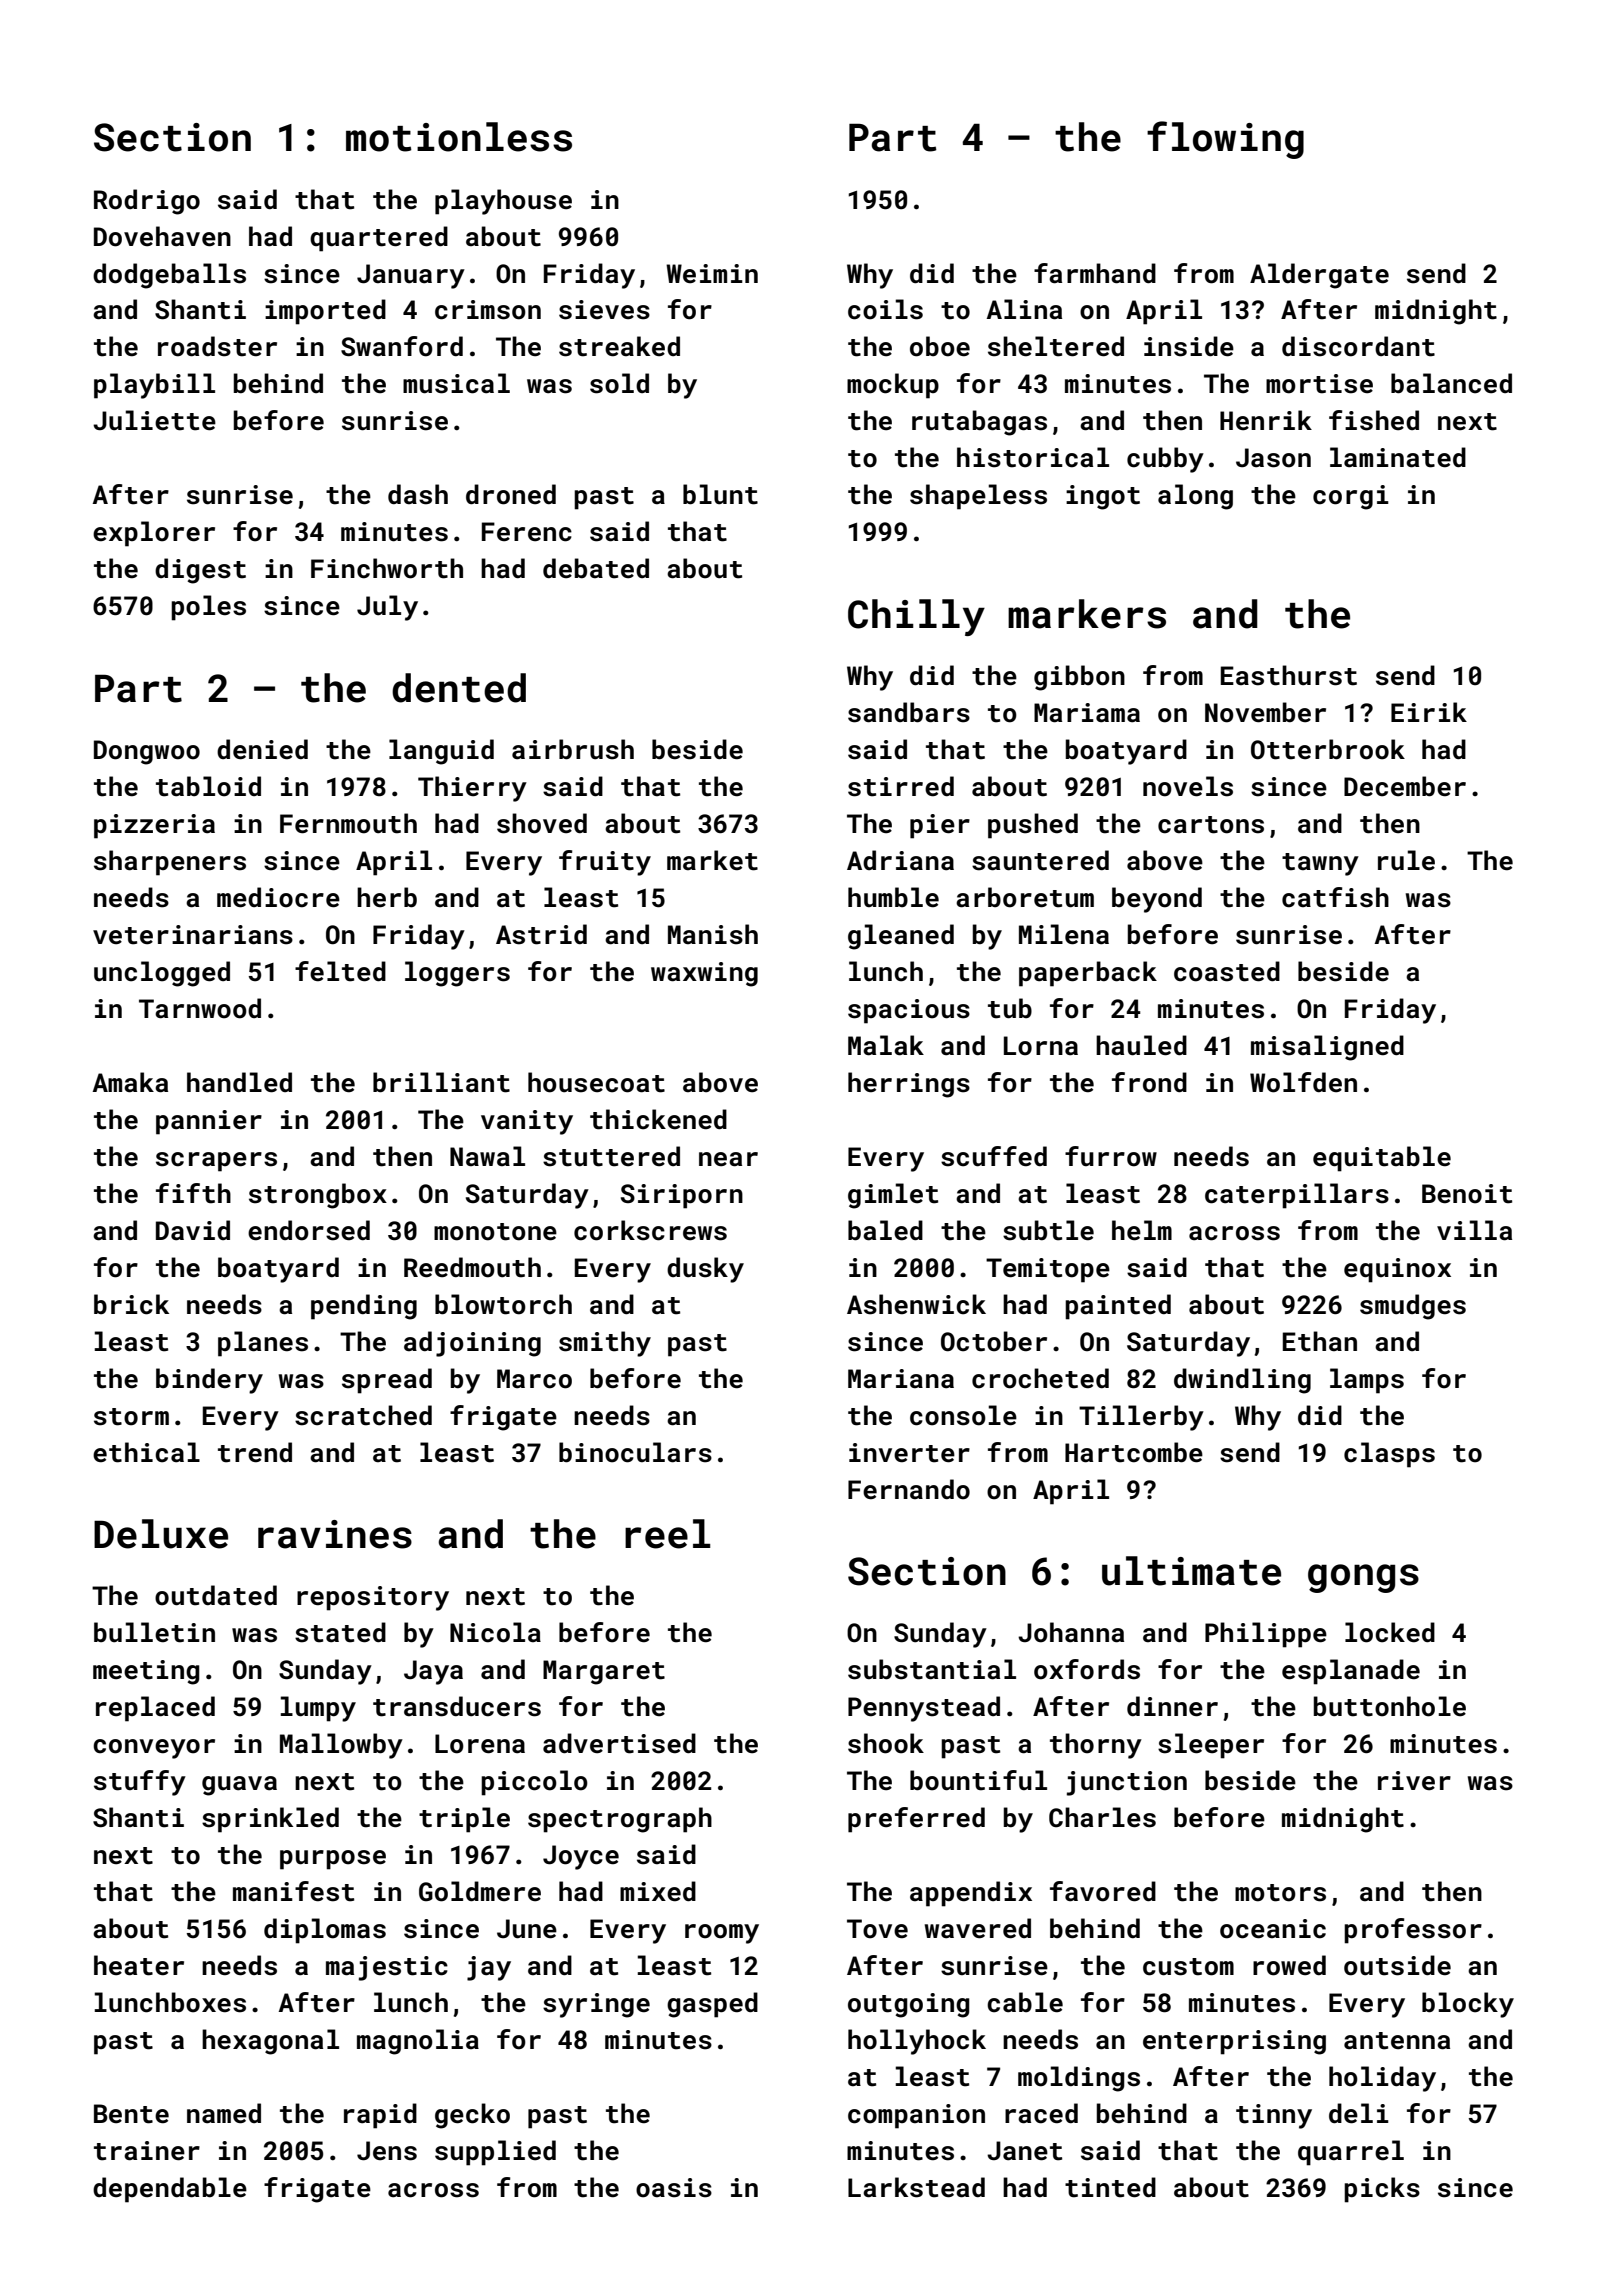 Image resolution: width=1620 pixels, height=2292 pixels. I want to click on dodgeballs, so click(169, 276).
